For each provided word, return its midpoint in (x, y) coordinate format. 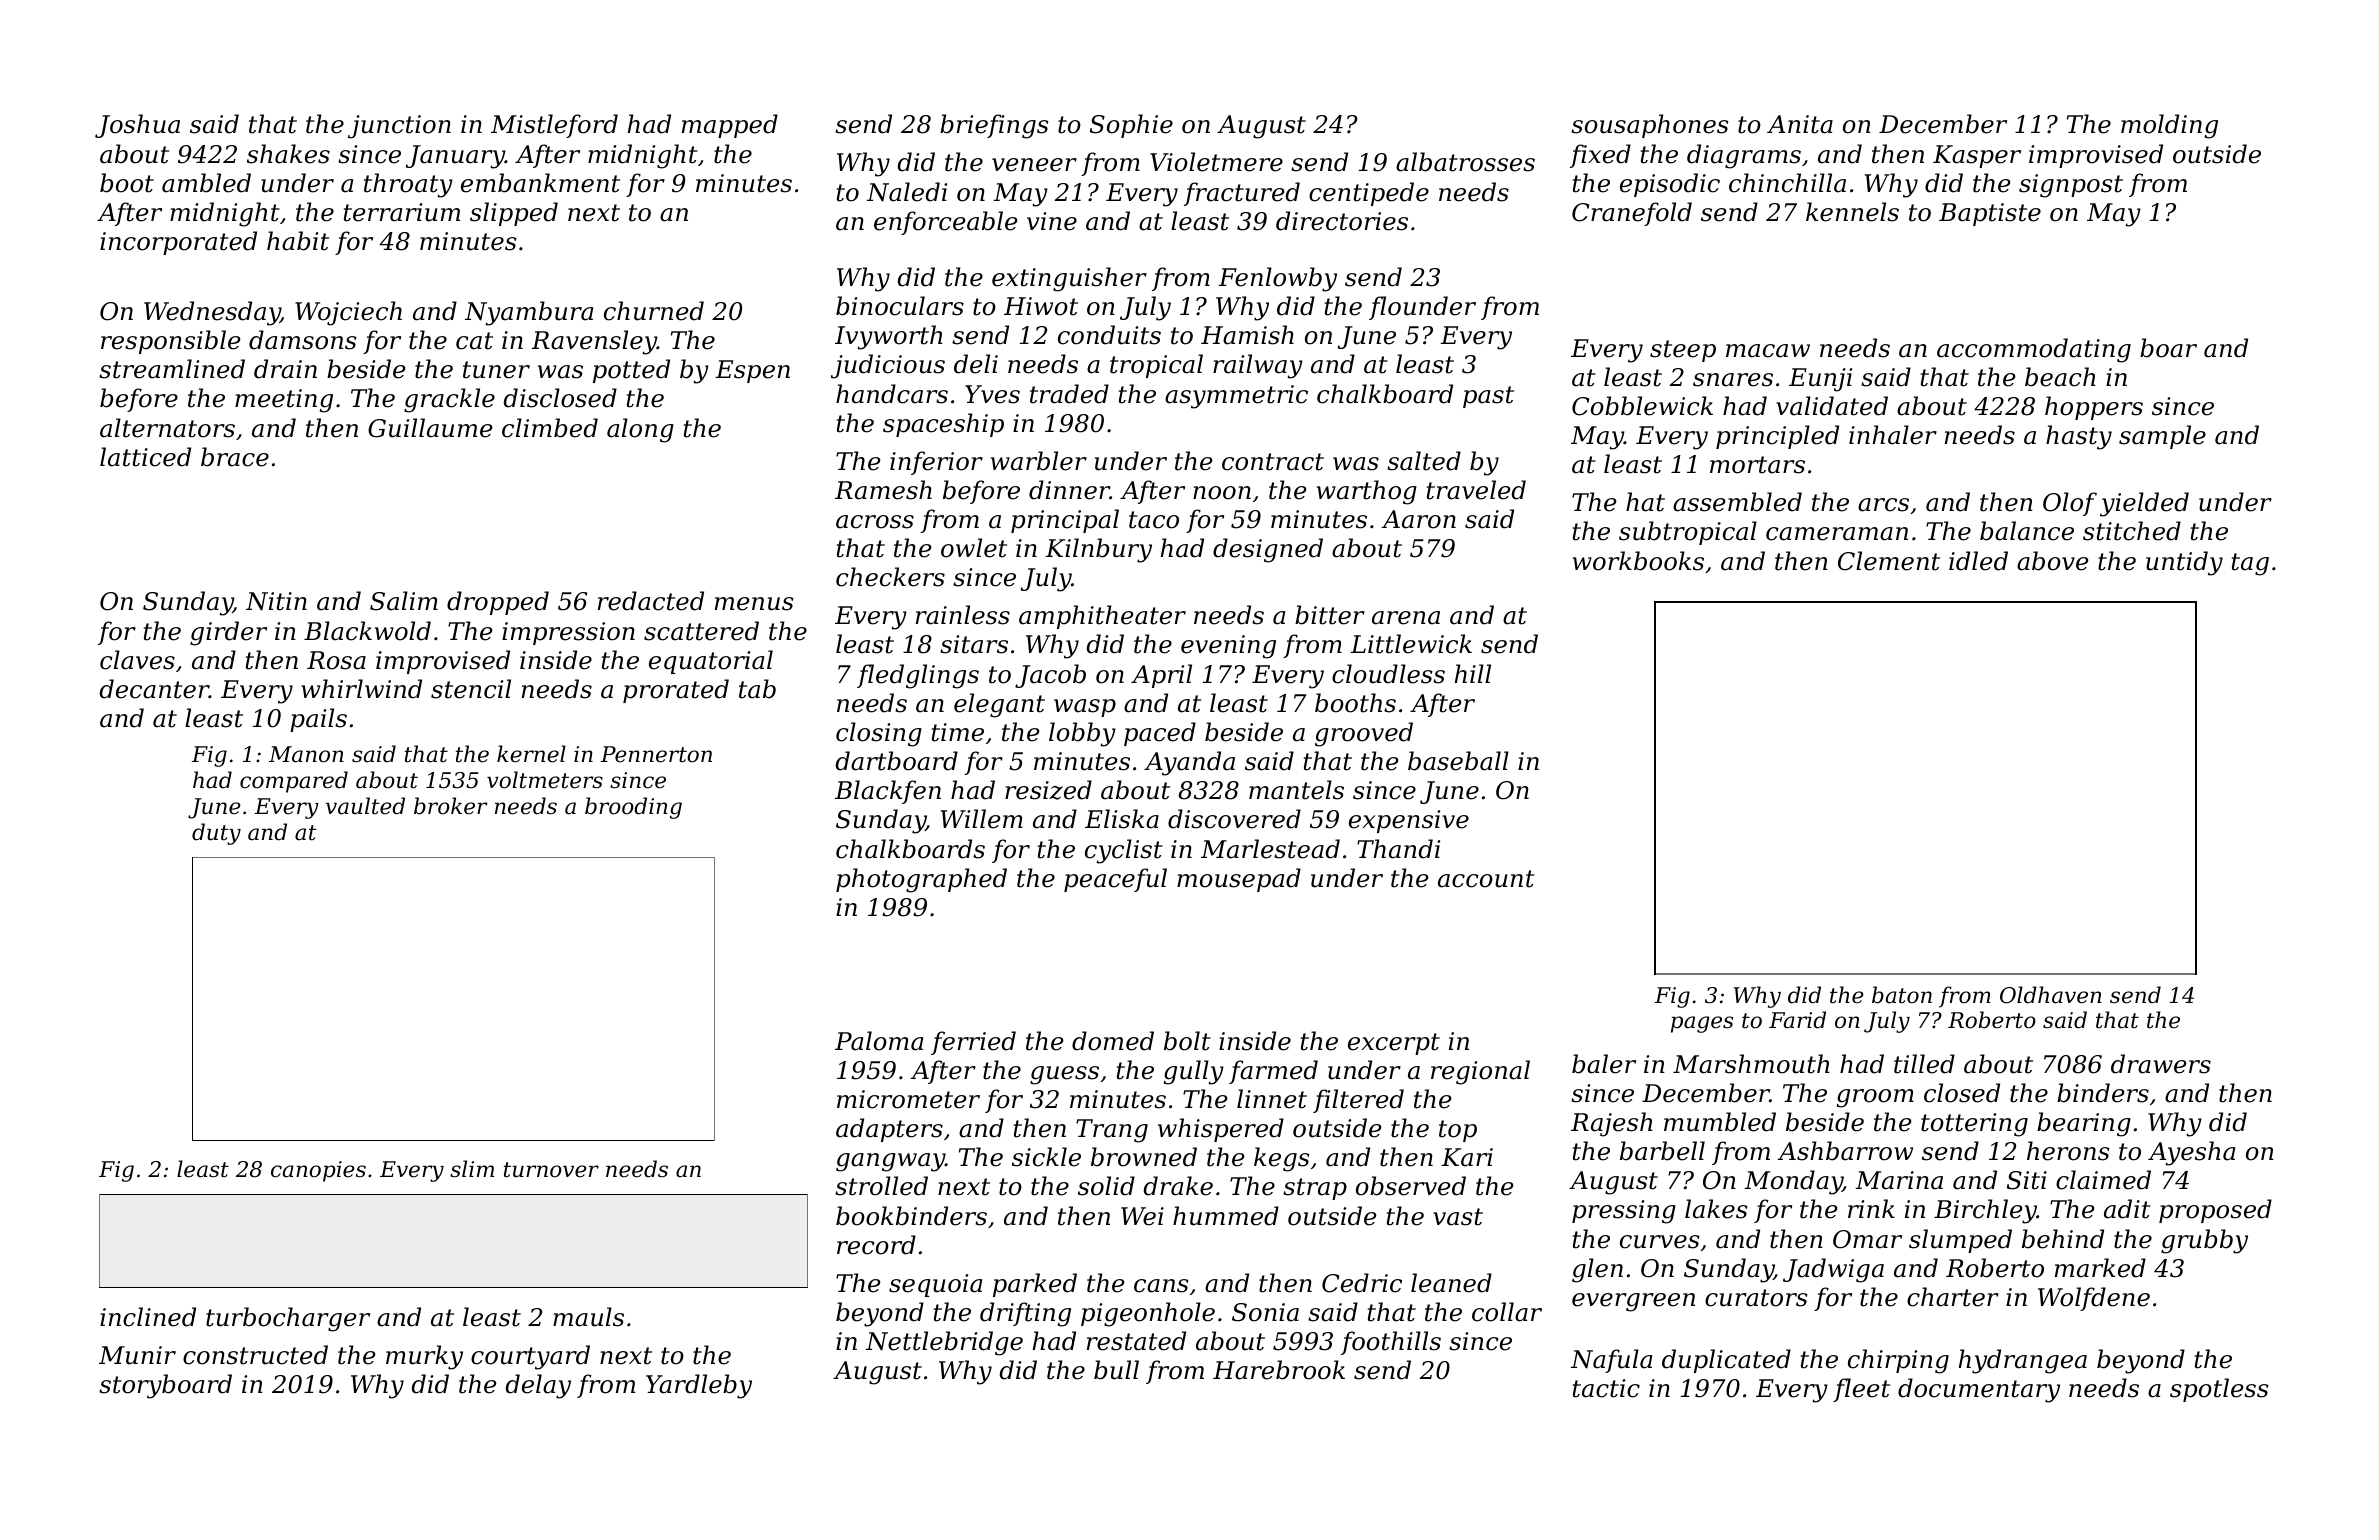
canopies (318, 1171)
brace (235, 457)
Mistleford (554, 126)
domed (1113, 1041)
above (2052, 561)
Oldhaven (2051, 995)
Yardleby (699, 1386)
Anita (1800, 124)
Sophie (1131, 126)
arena (1406, 618)
